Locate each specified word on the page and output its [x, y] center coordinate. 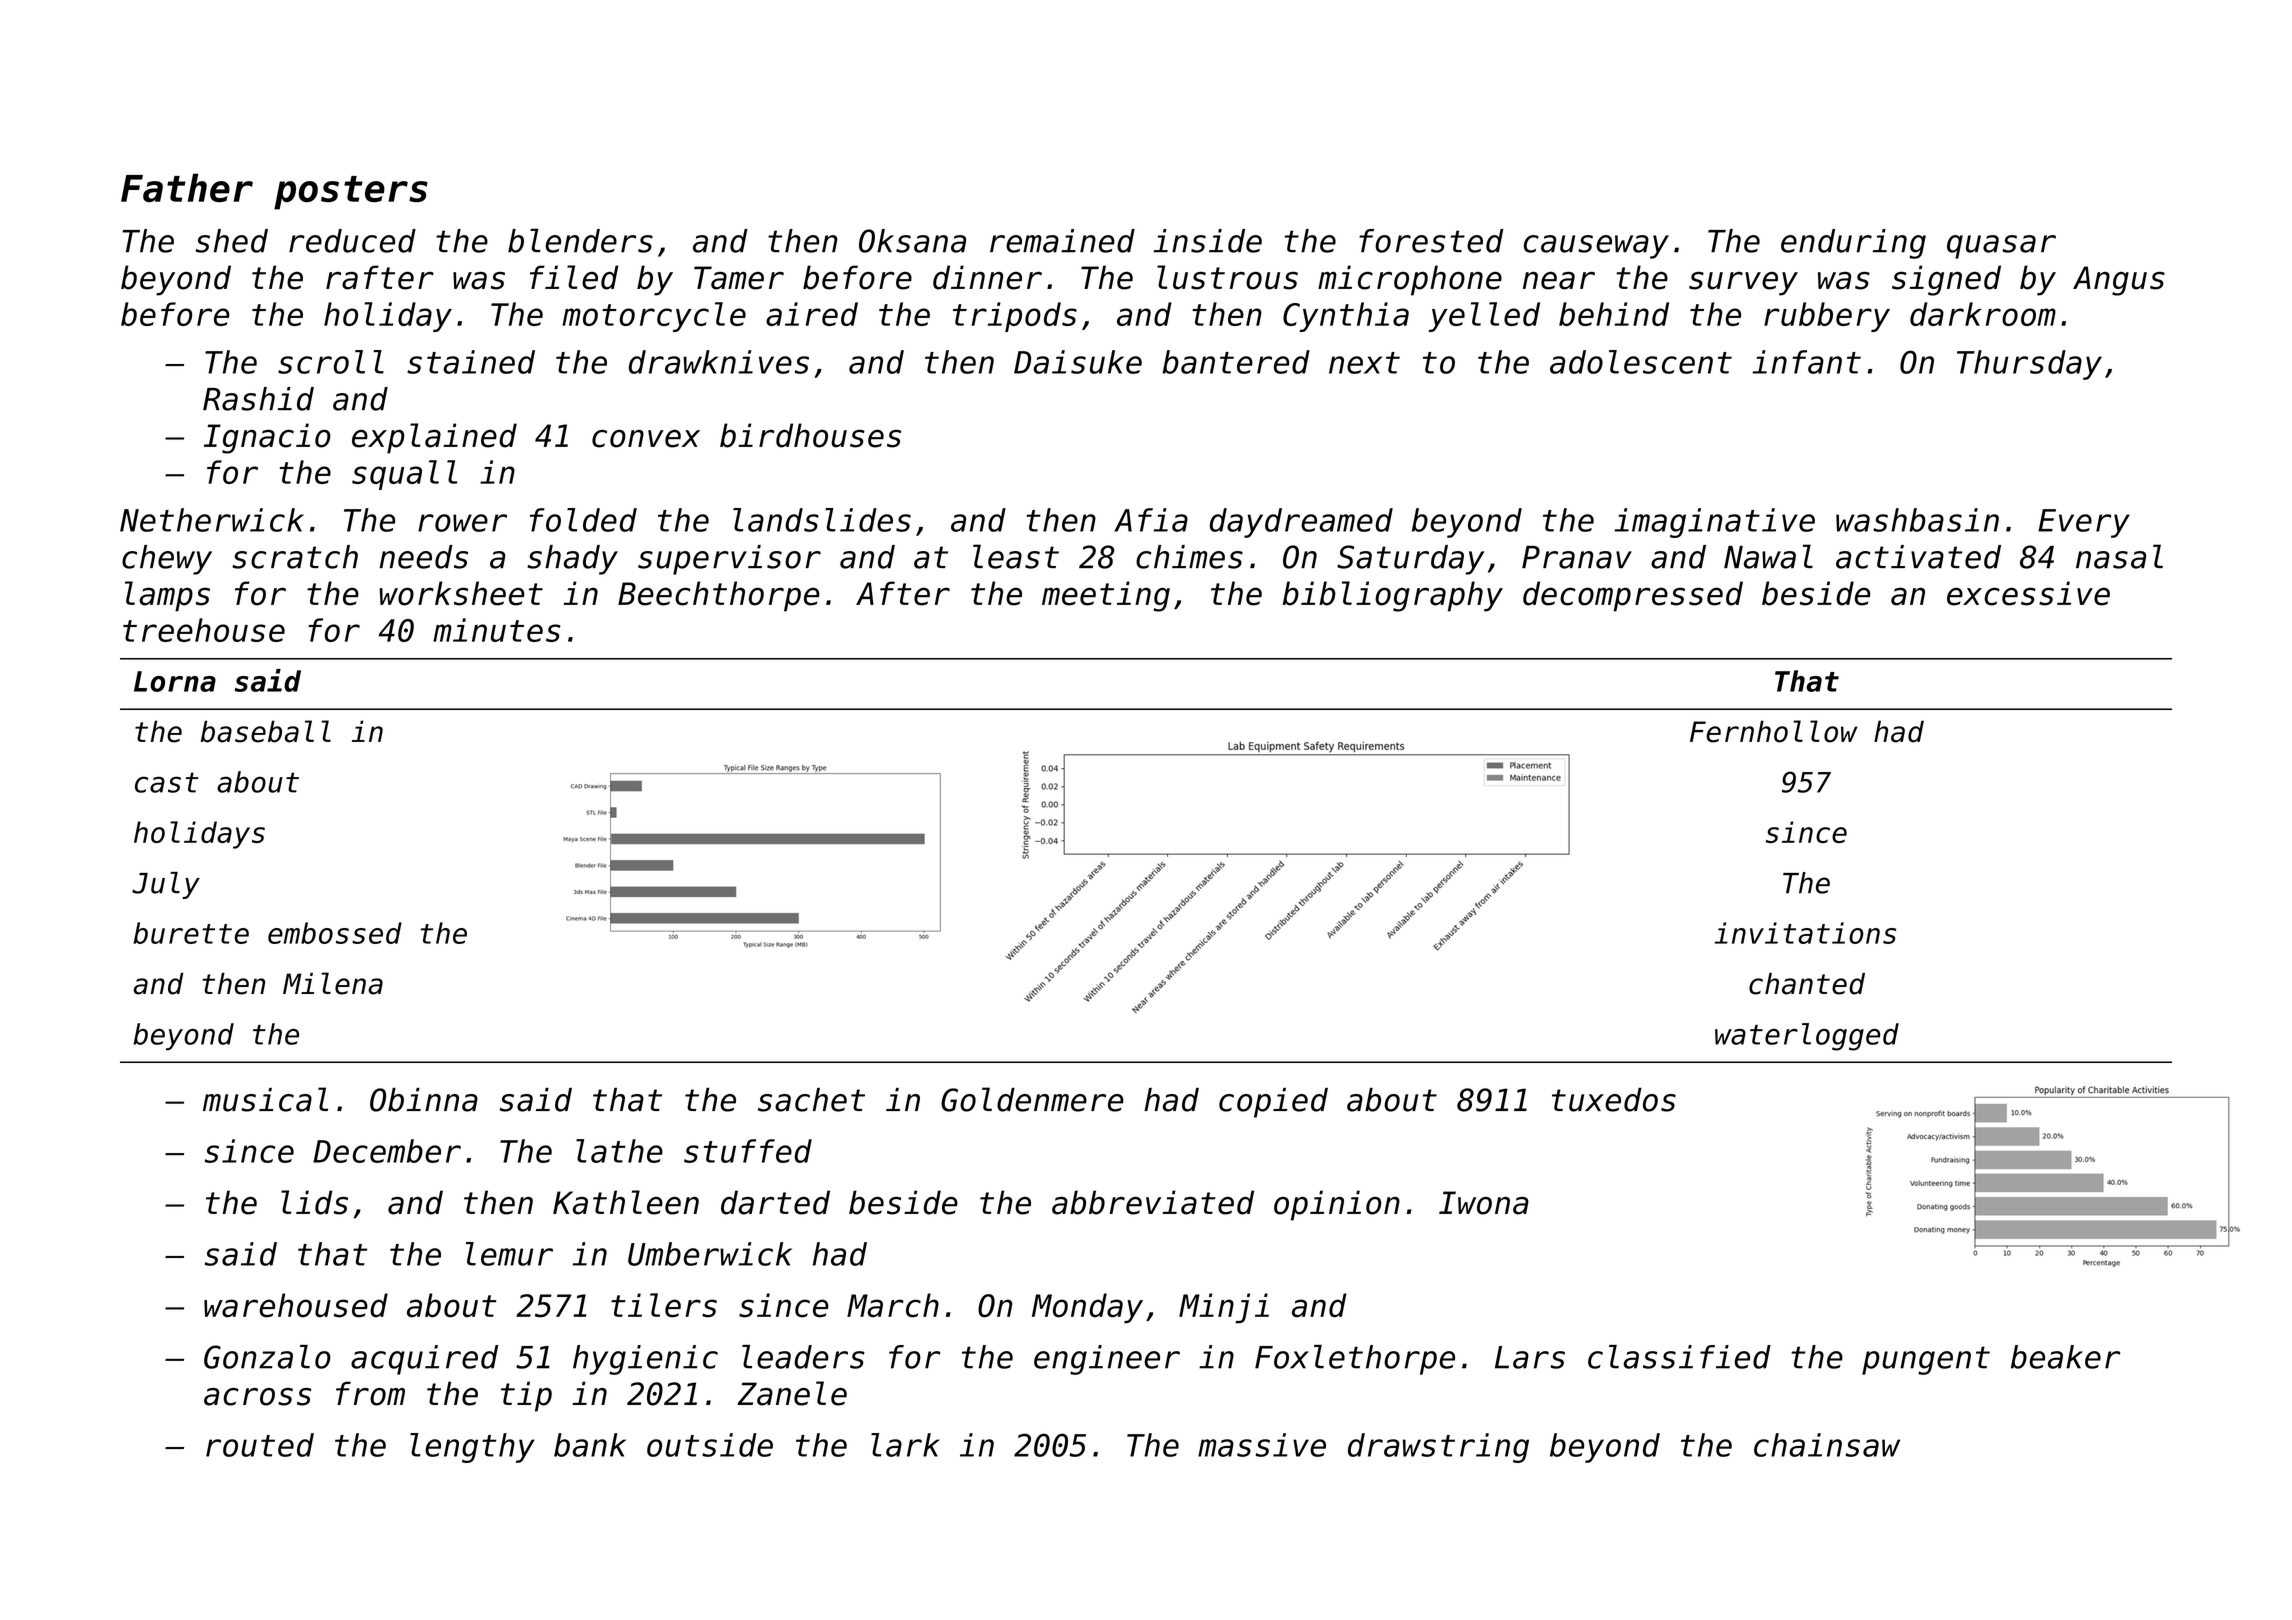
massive [1262, 1445]
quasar [2001, 247]
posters [351, 193]
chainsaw [1827, 1445]
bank [590, 1445]
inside [1207, 241]
